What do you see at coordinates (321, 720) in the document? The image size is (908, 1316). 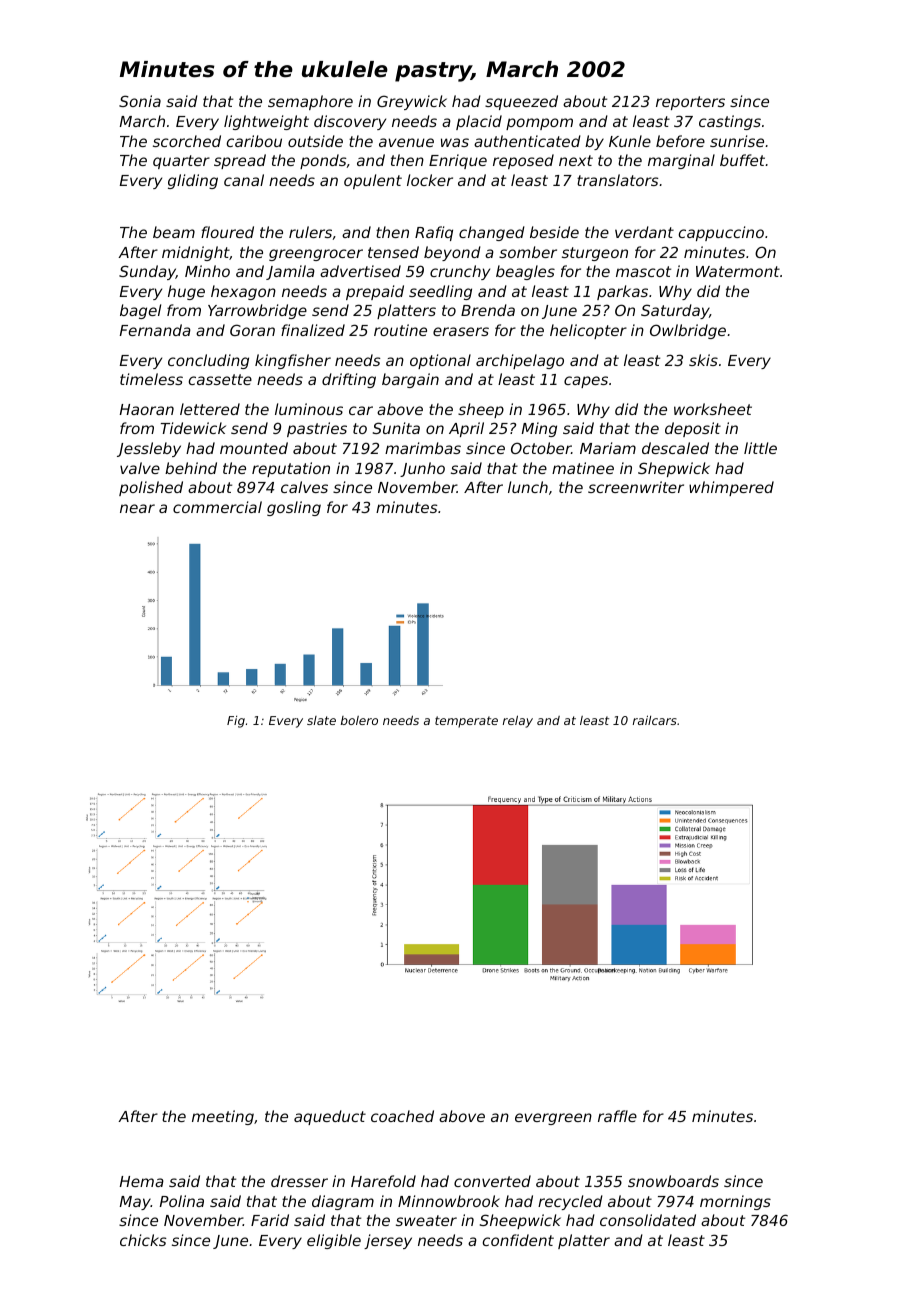 I see `slate` at bounding box center [321, 720].
